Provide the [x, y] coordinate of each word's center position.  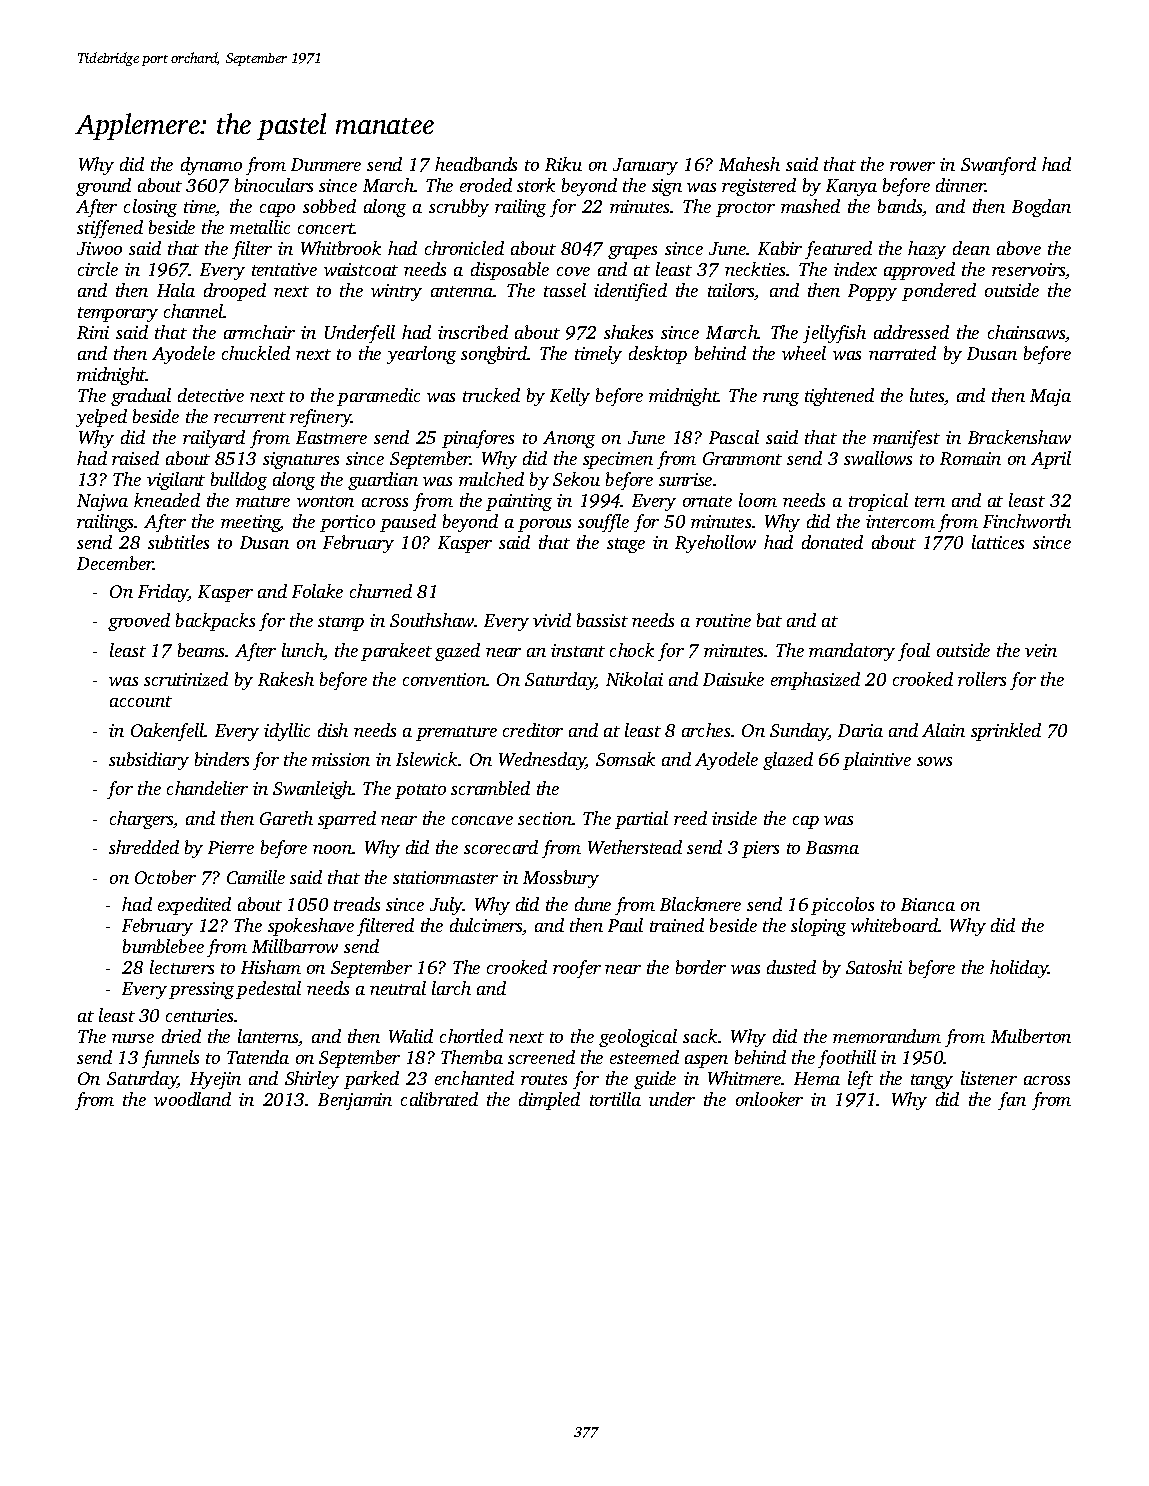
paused [408, 523]
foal [914, 652]
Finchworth [1027, 521]
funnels [170, 1059]
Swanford [998, 166]
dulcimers [486, 926]
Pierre [231, 847]
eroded [486, 185]
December [115, 563]
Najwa [102, 502]
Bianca [928, 904]
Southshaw [432, 620]
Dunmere [326, 164]
